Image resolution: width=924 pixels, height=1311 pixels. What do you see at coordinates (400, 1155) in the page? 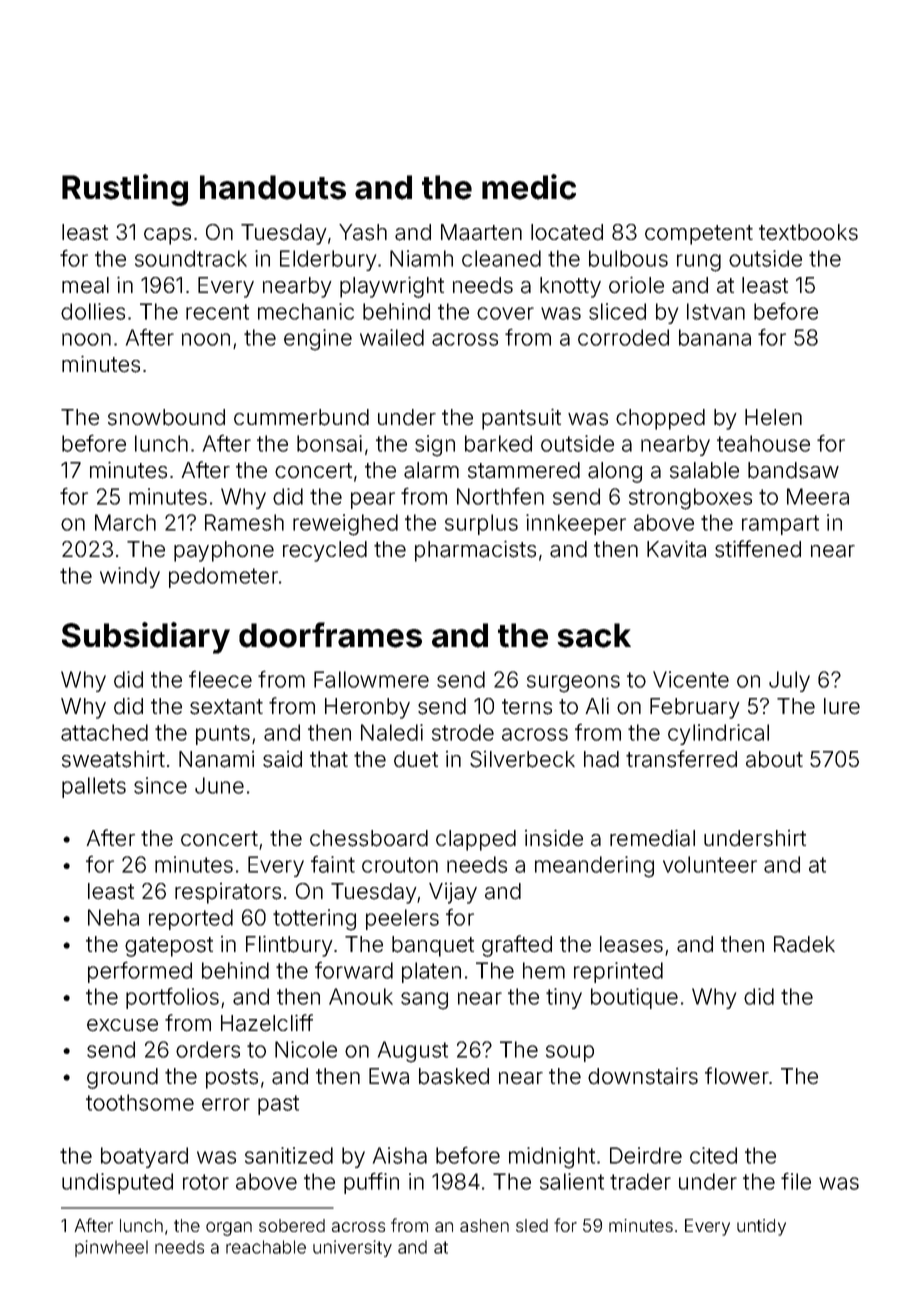
I see `Aisha` at bounding box center [400, 1155].
